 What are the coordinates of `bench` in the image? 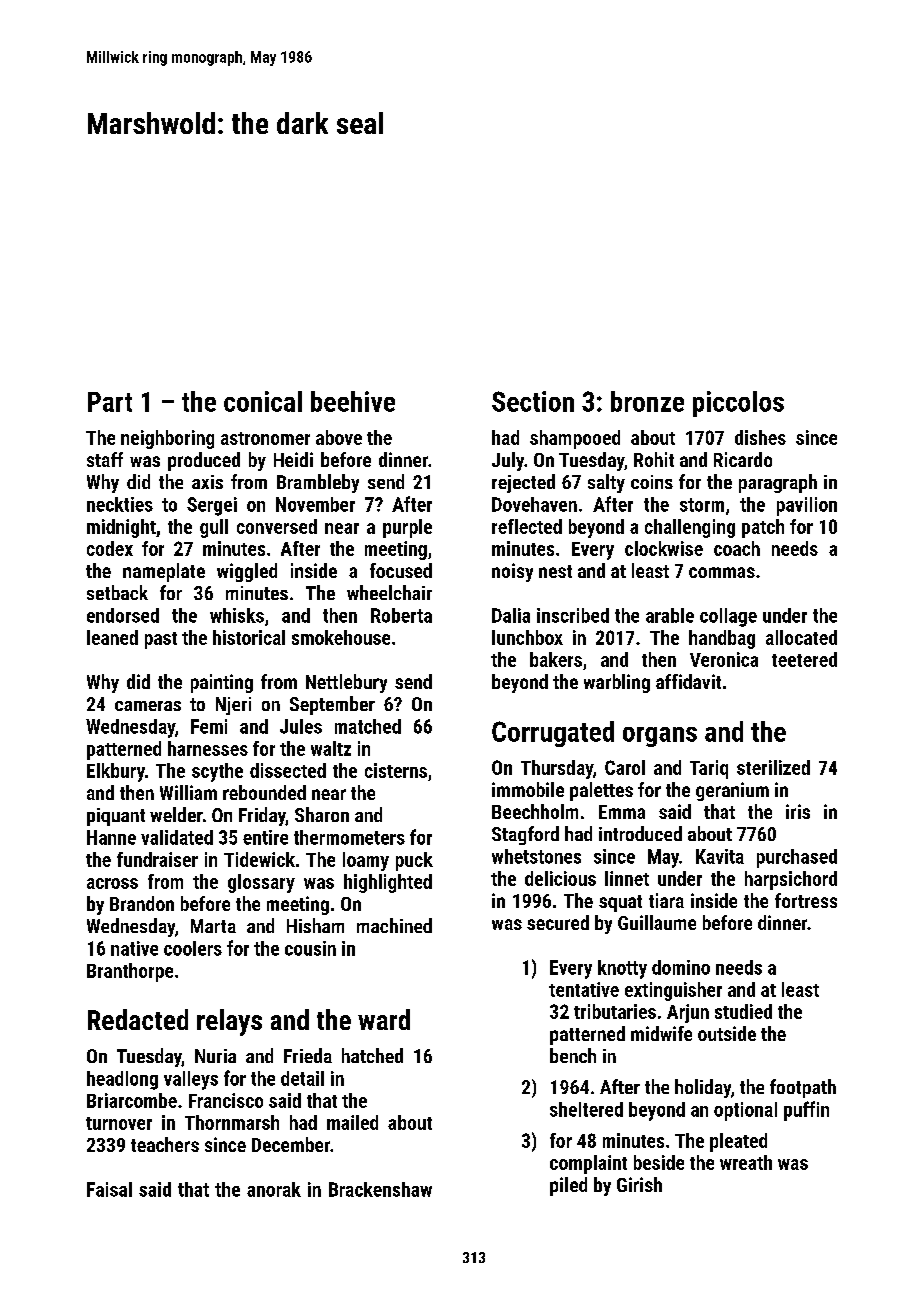 It's located at (573, 1055).
